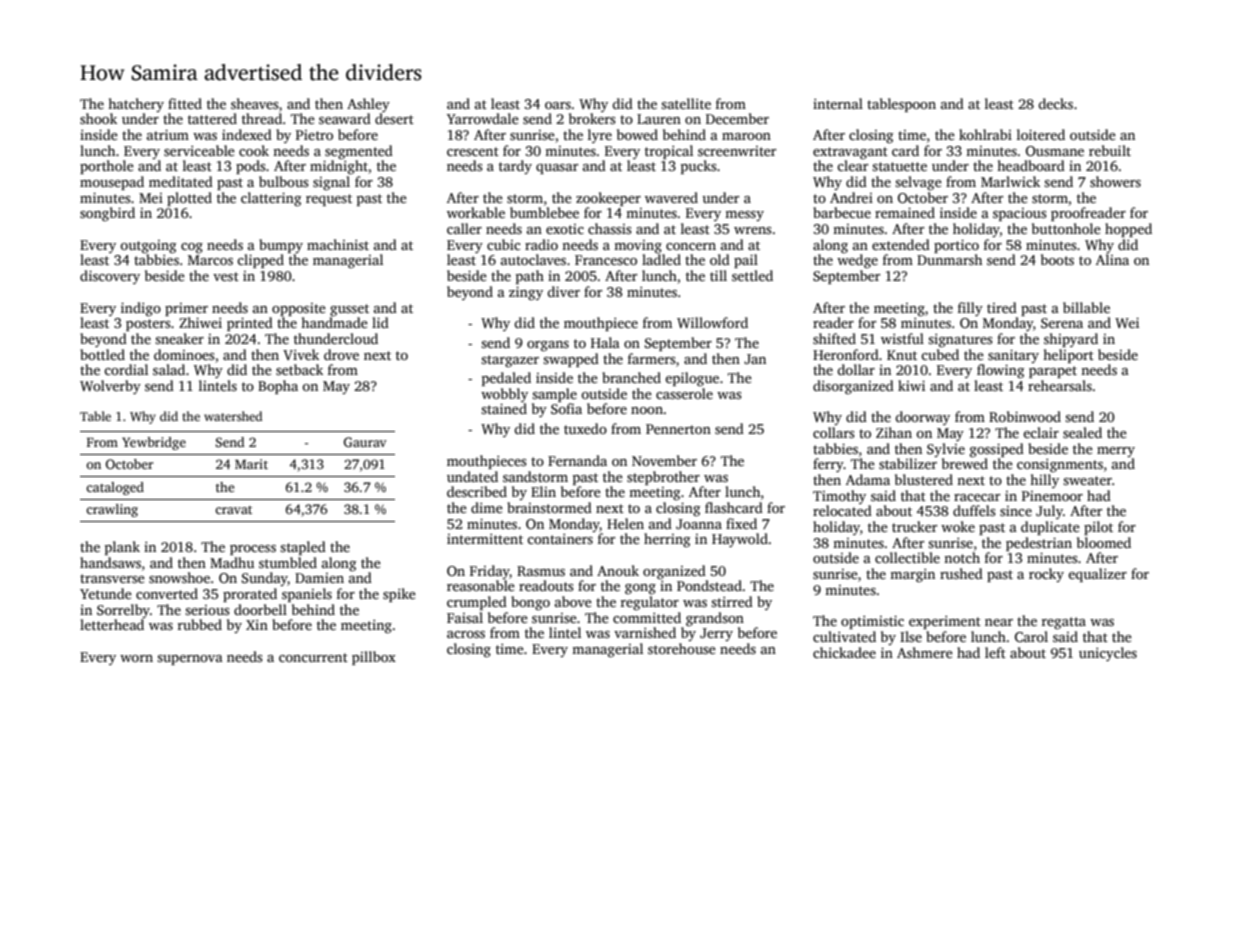 This screenshot has height=952, width=1233. I want to click on Fernanda, so click(577, 460).
